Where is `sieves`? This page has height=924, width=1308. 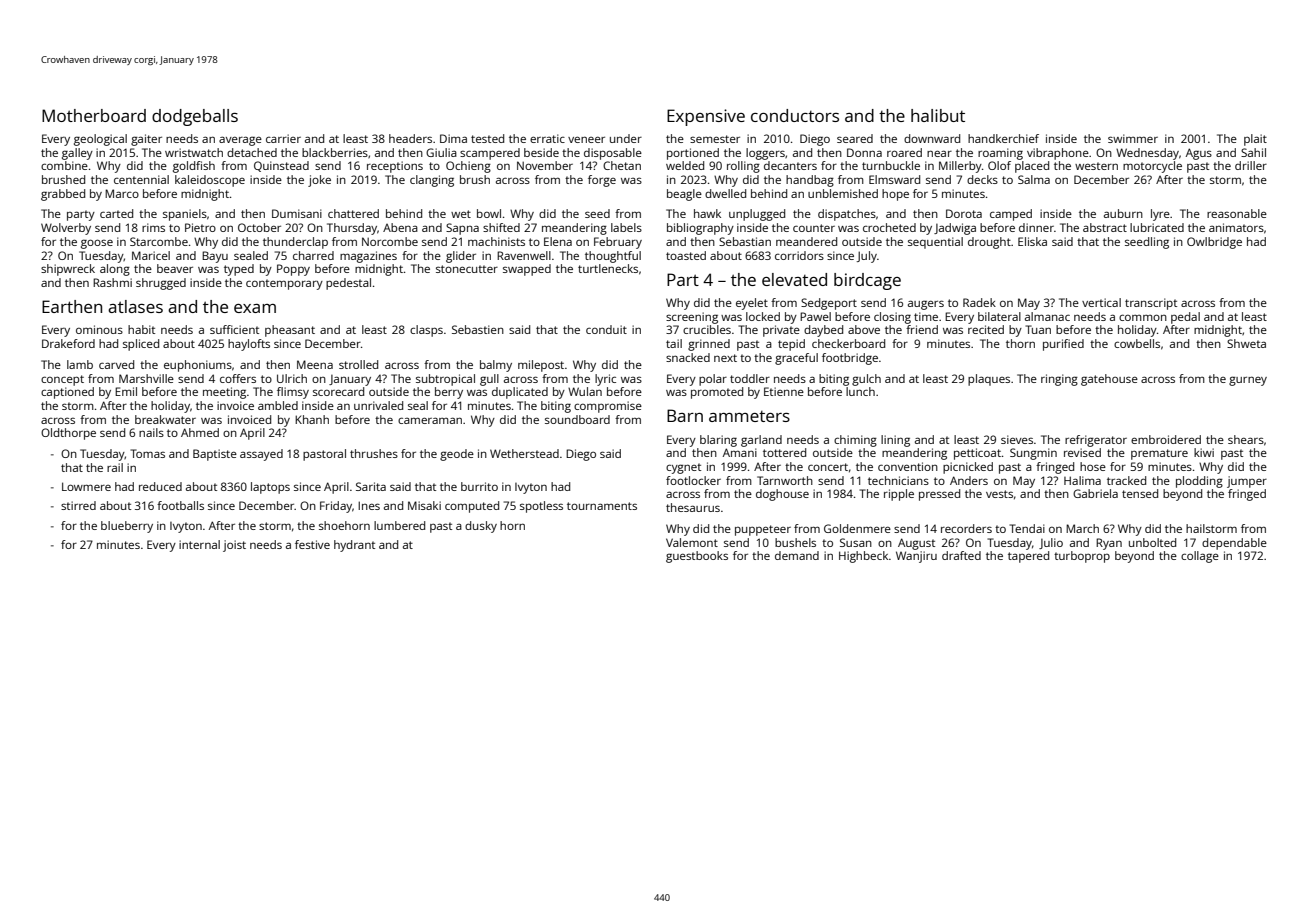
sieves is located at coordinates (1017, 439).
